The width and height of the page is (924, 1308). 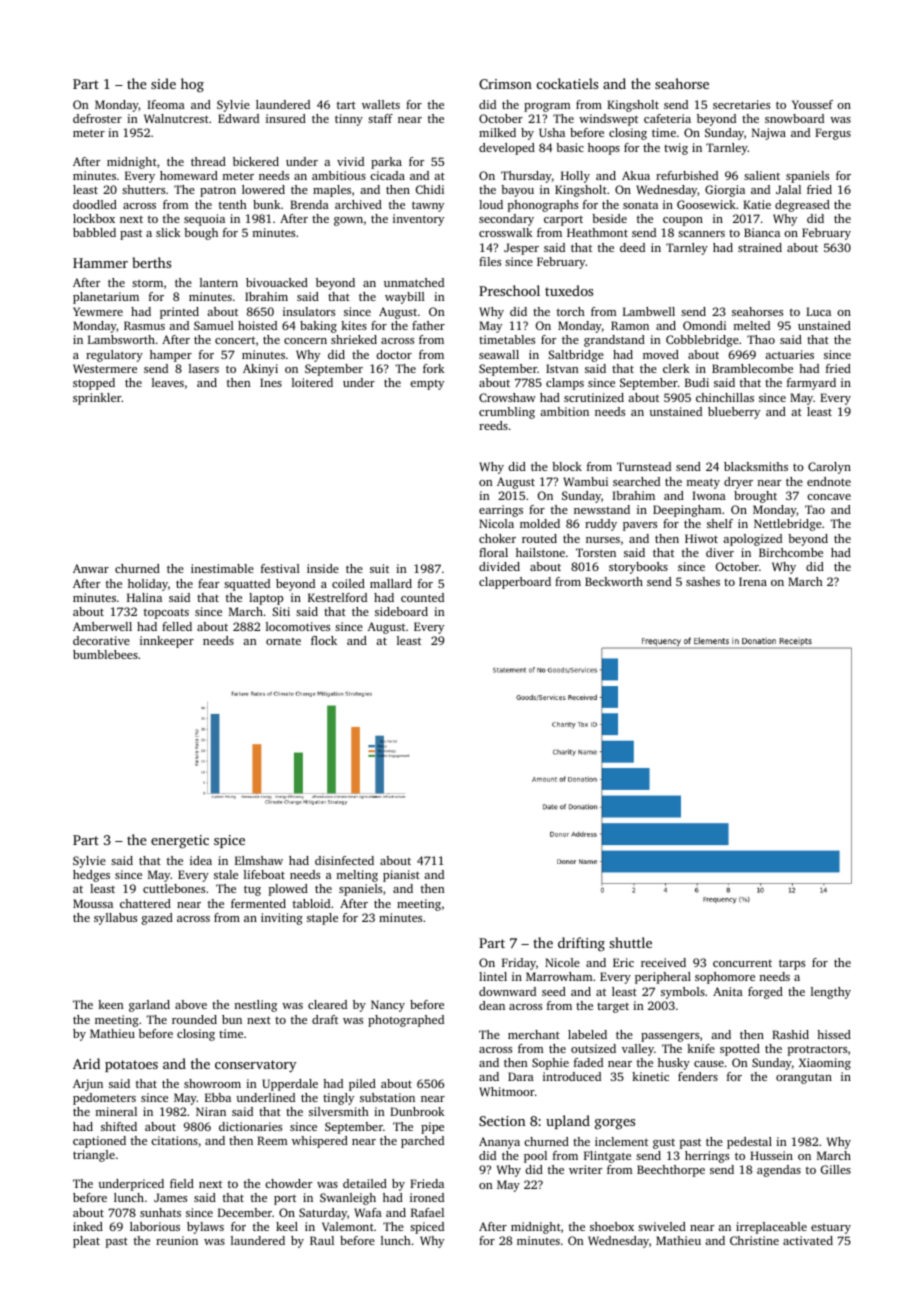 What do you see at coordinates (811, 384) in the page?
I see `farmyard` at bounding box center [811, 384].
